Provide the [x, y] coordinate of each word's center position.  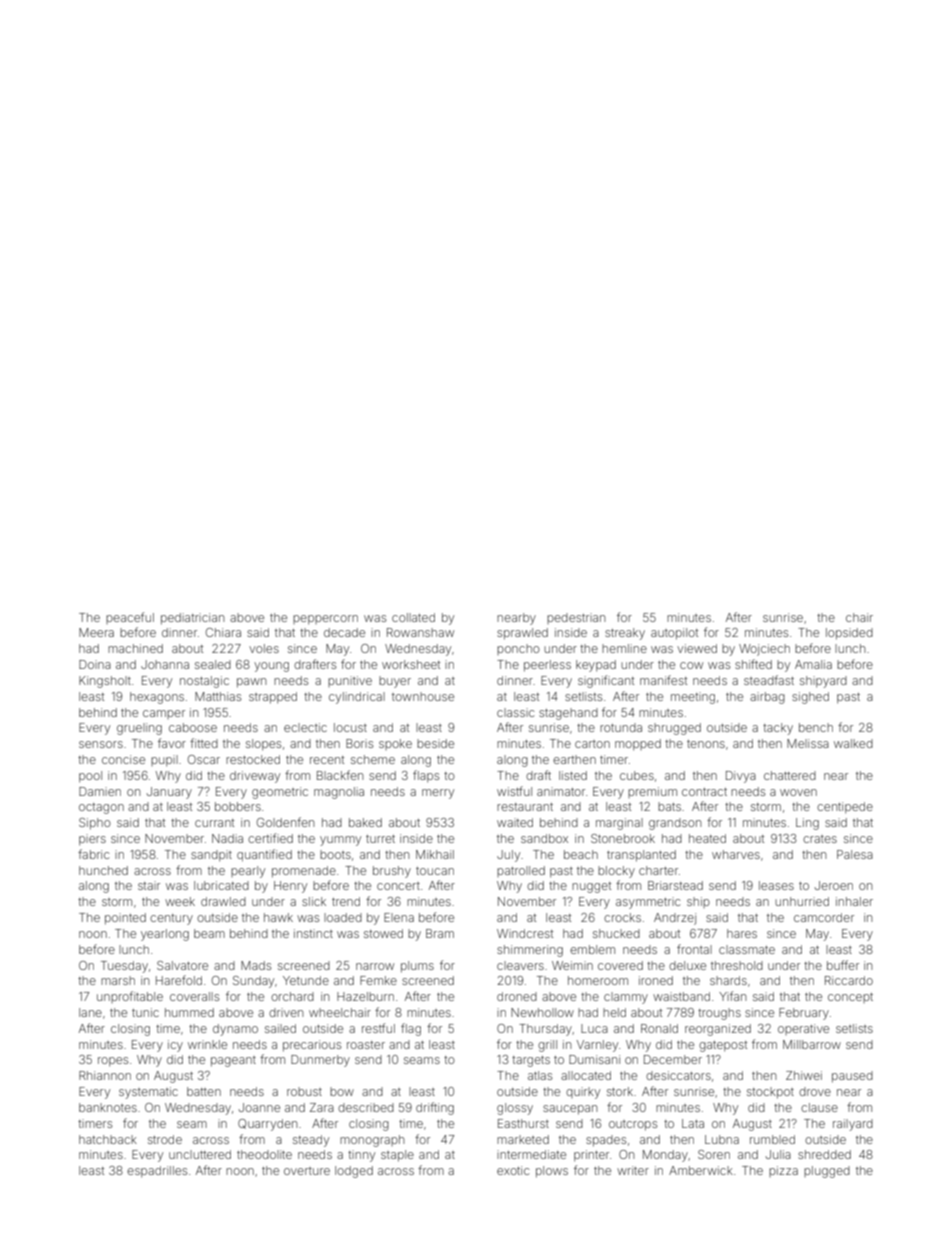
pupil [164, 761]
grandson [675, 824]
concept [850, 998]
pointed [125, 919]
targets [531, 1061]
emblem [592, 949]
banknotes [108, 1107]
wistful [514, 791]
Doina [95, 664]
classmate [747, 949]
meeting [693, 698]
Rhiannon [105, 1075]
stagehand [568, 714]
